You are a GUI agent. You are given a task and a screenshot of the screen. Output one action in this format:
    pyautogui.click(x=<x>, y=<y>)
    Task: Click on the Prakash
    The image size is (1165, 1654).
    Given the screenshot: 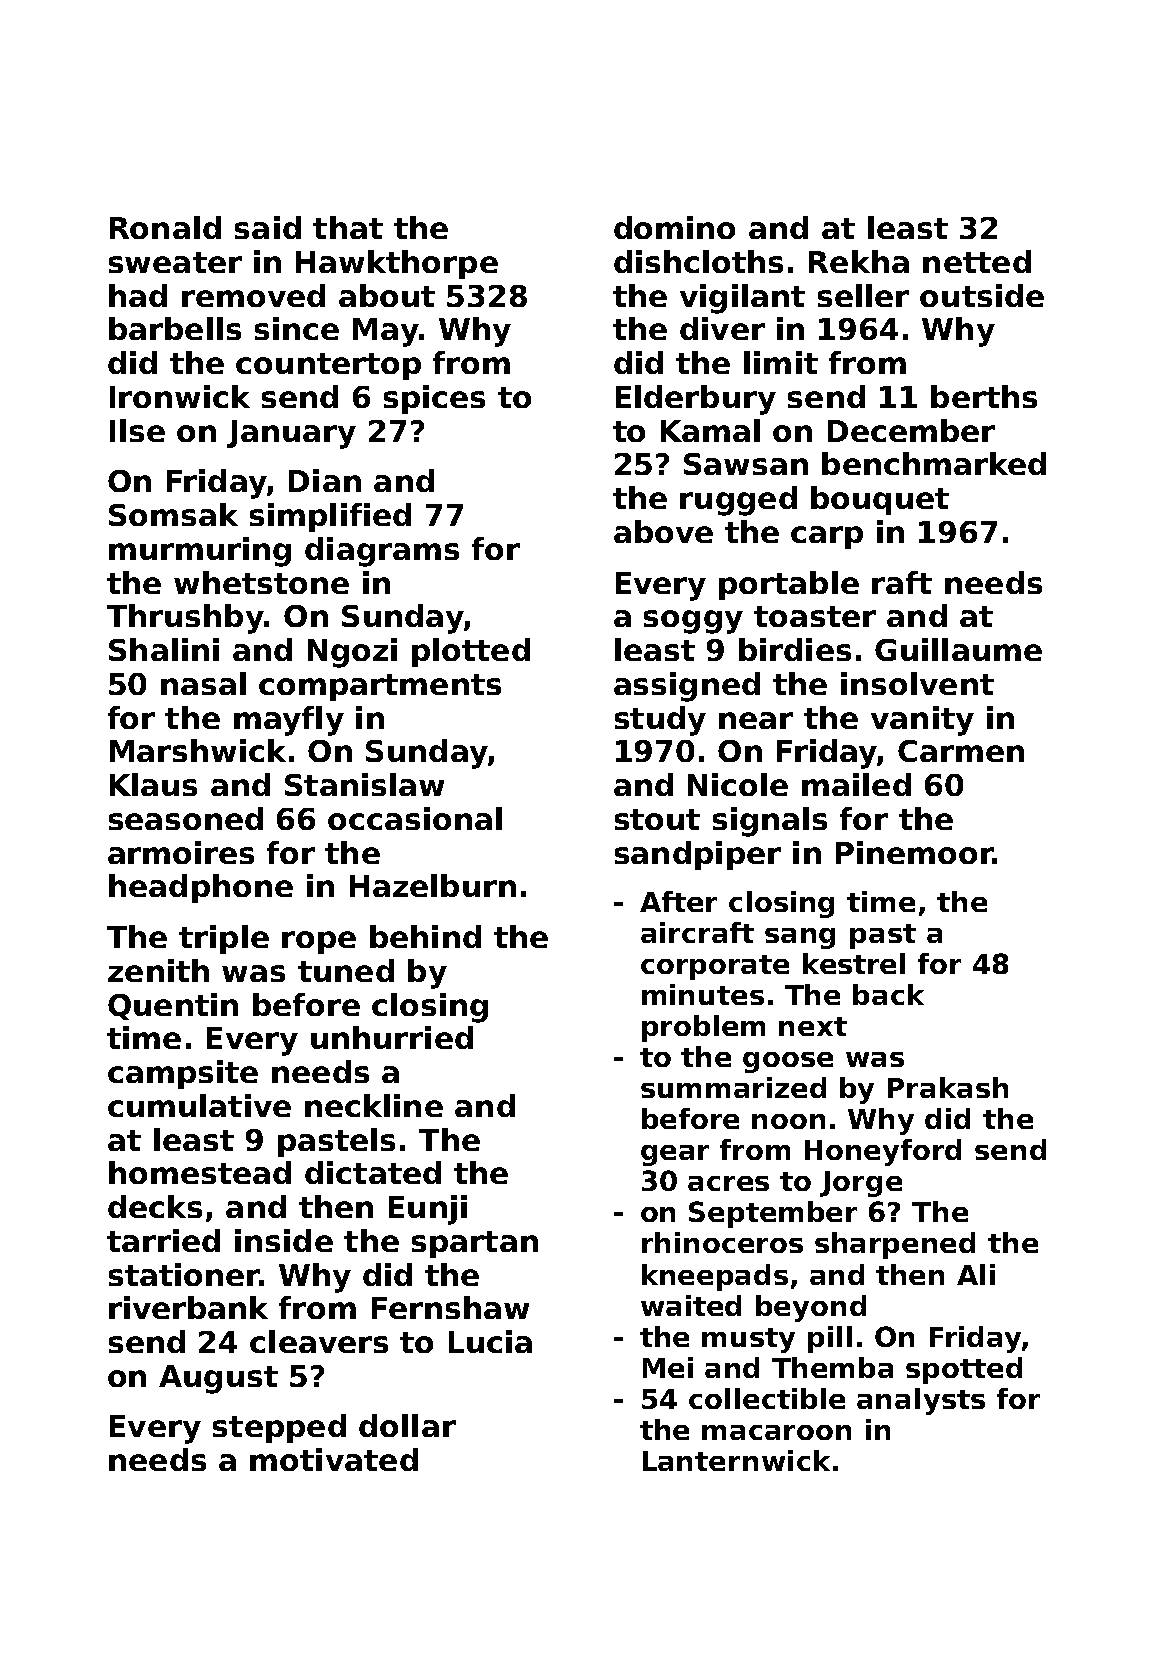 What is the action you would take?
    pyautogui.click(x=948, y=1087)
